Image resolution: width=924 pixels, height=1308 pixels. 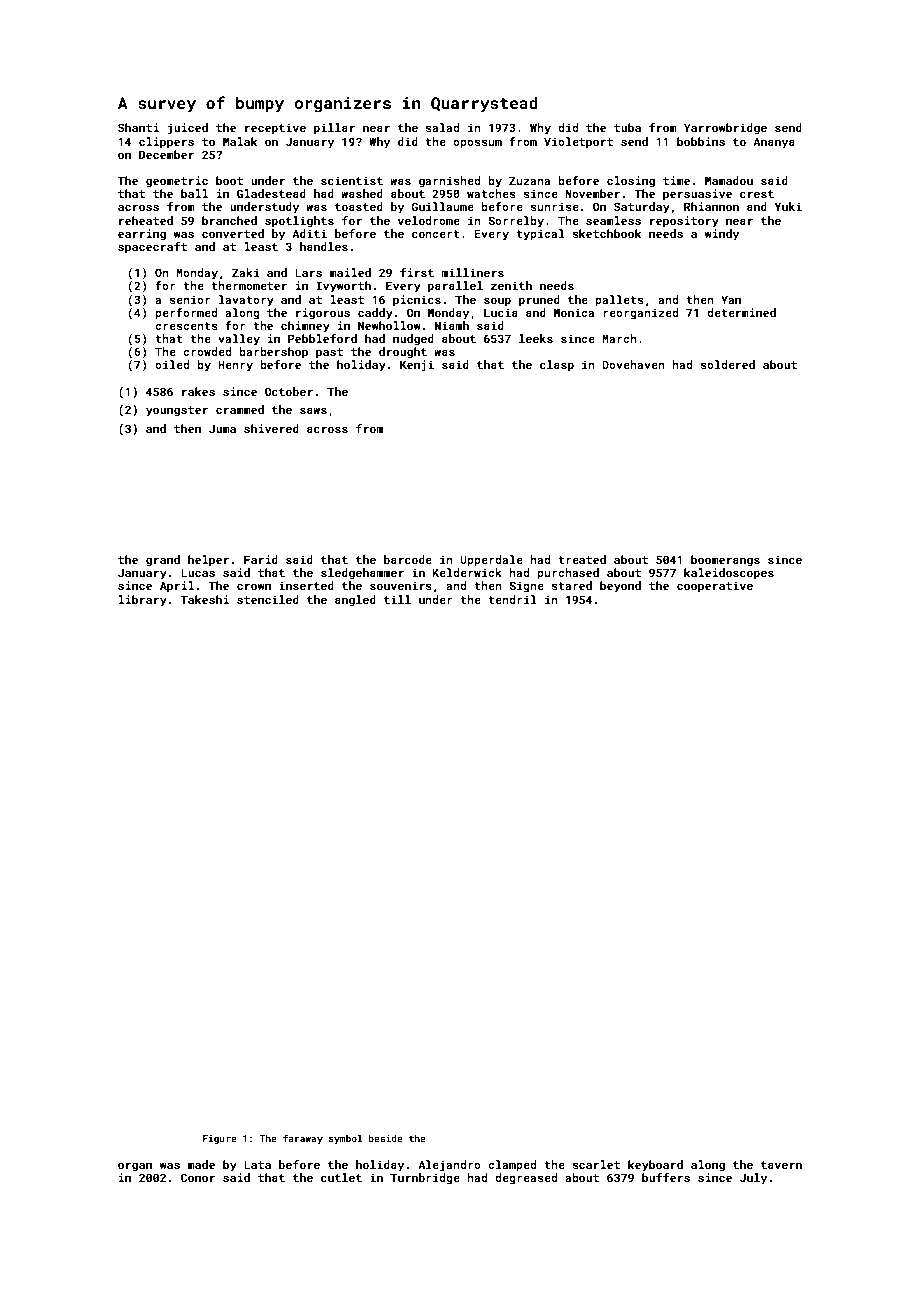 I want to click on stenciled, so click(x=268, y=599).
